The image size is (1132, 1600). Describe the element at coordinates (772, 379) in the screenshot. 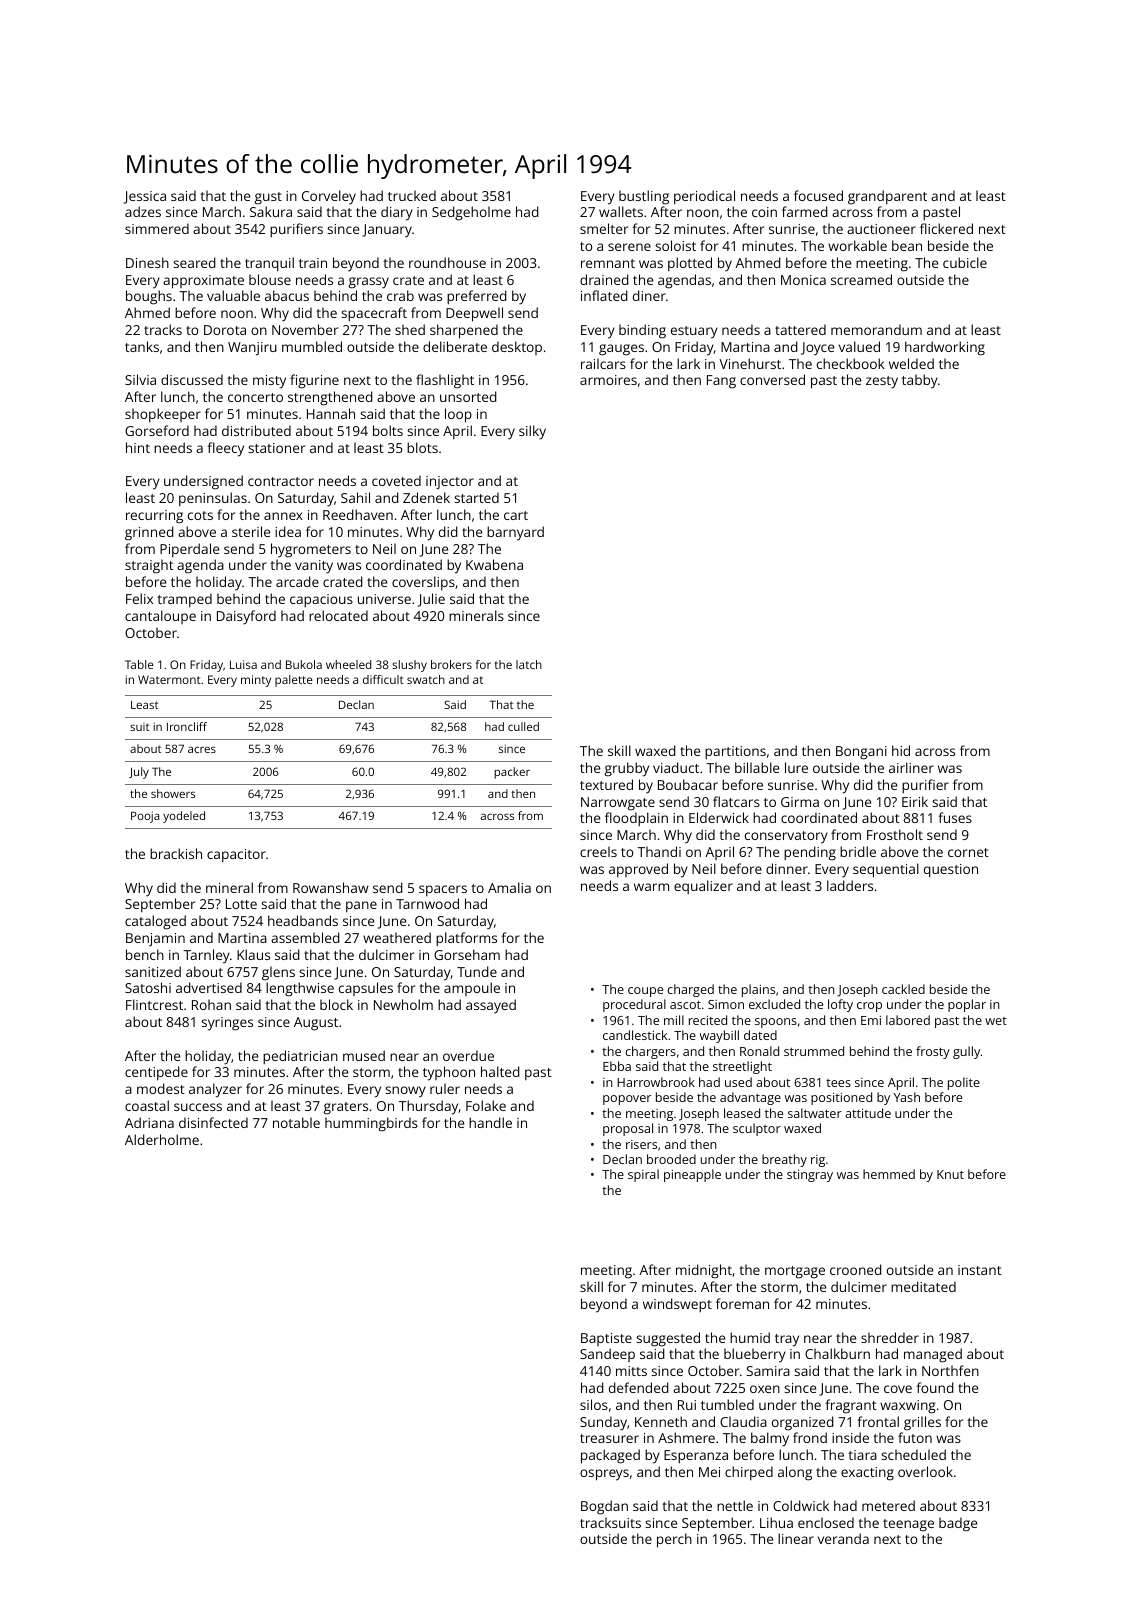

I see `conversed` at that location.
